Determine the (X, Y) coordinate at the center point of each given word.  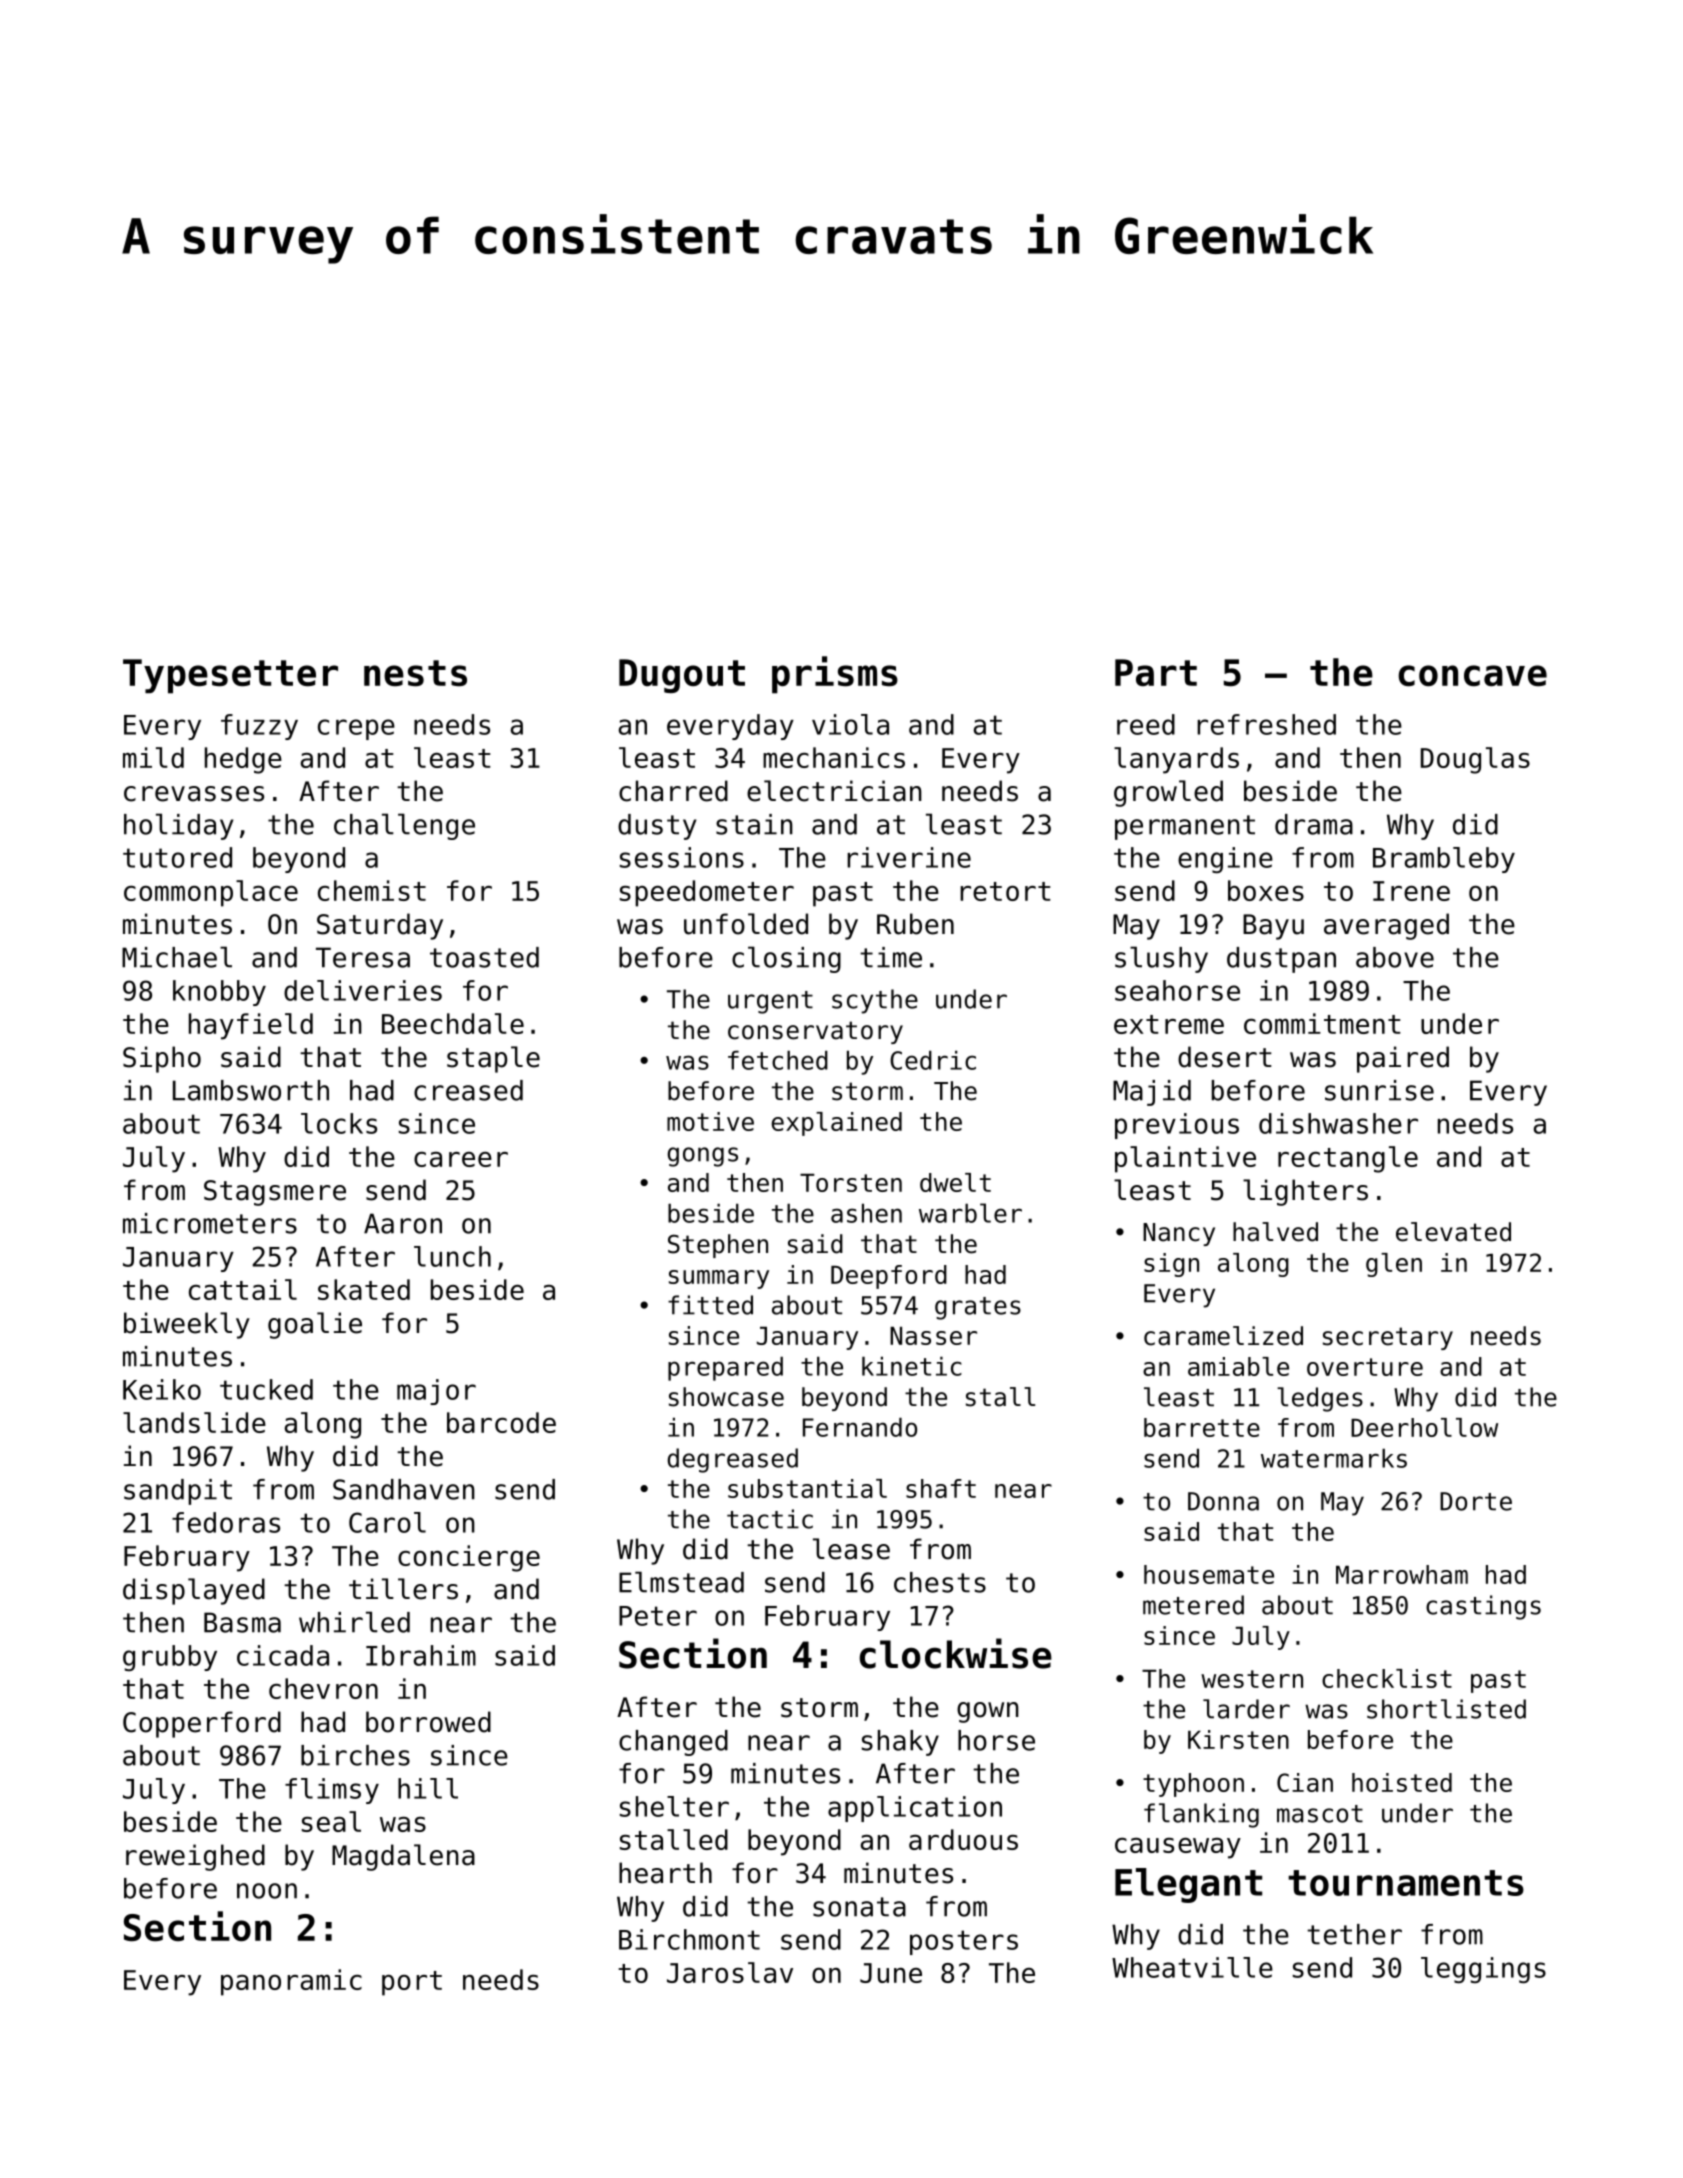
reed (1146, 724)
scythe (875, 1001)
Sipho (162, 1059)
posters (964, 1942)
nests (415, 673)
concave (1472, 676)
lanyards (1176, 760)
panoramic (291, 1982)
